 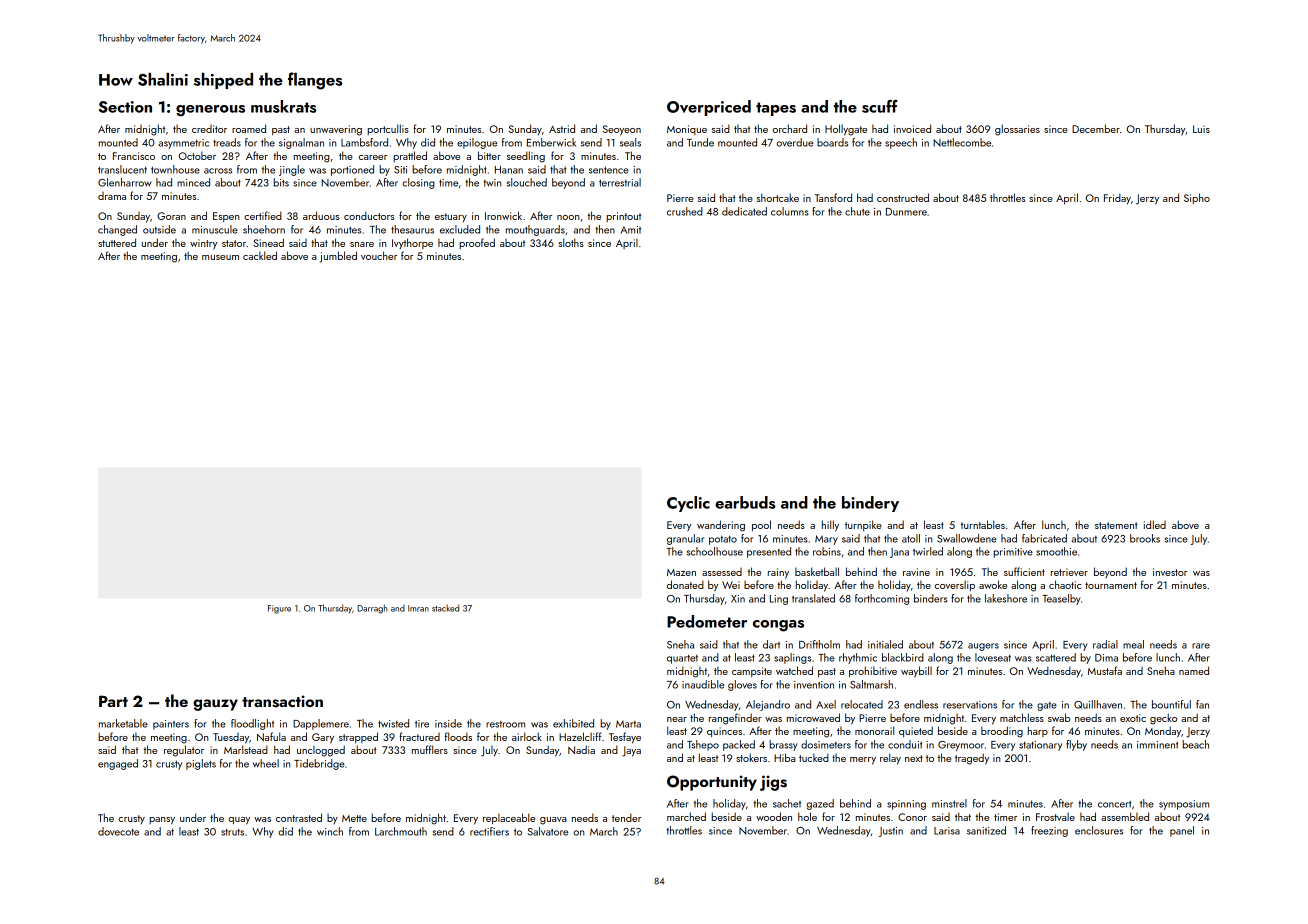 I want to click on Part, so click(x=113, y=701).
